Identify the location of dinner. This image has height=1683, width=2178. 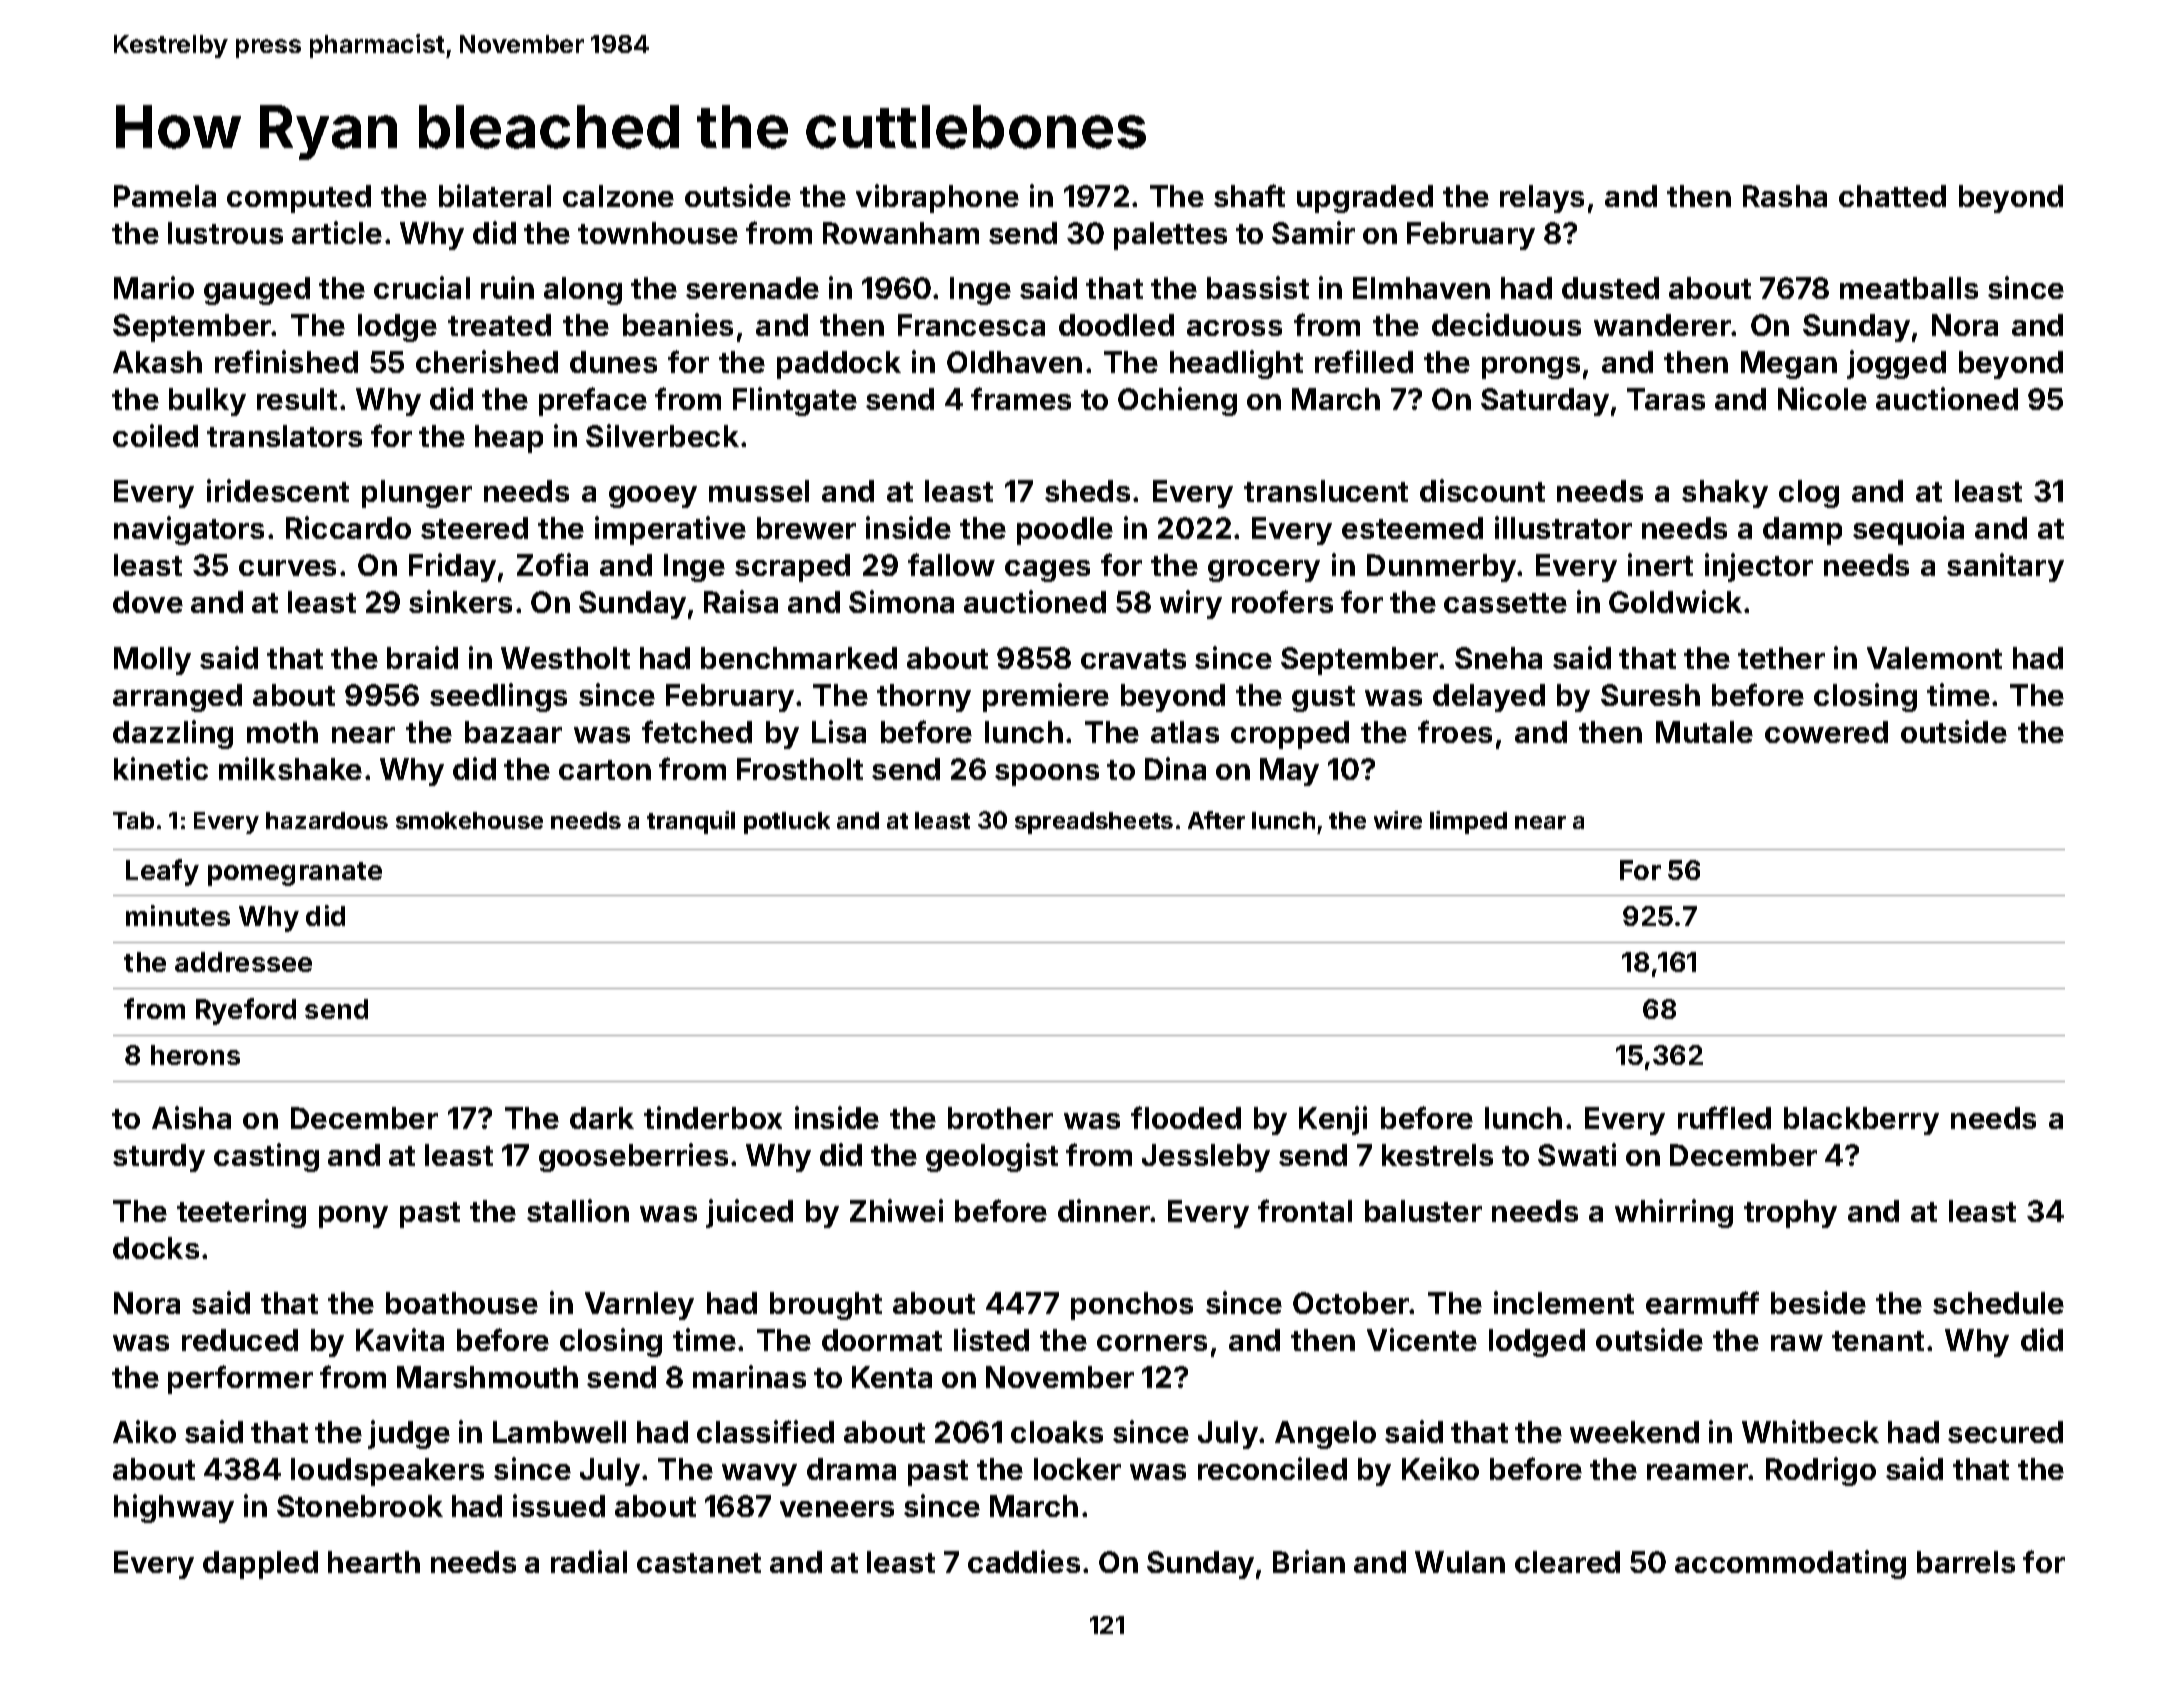
(1104, 1210).
